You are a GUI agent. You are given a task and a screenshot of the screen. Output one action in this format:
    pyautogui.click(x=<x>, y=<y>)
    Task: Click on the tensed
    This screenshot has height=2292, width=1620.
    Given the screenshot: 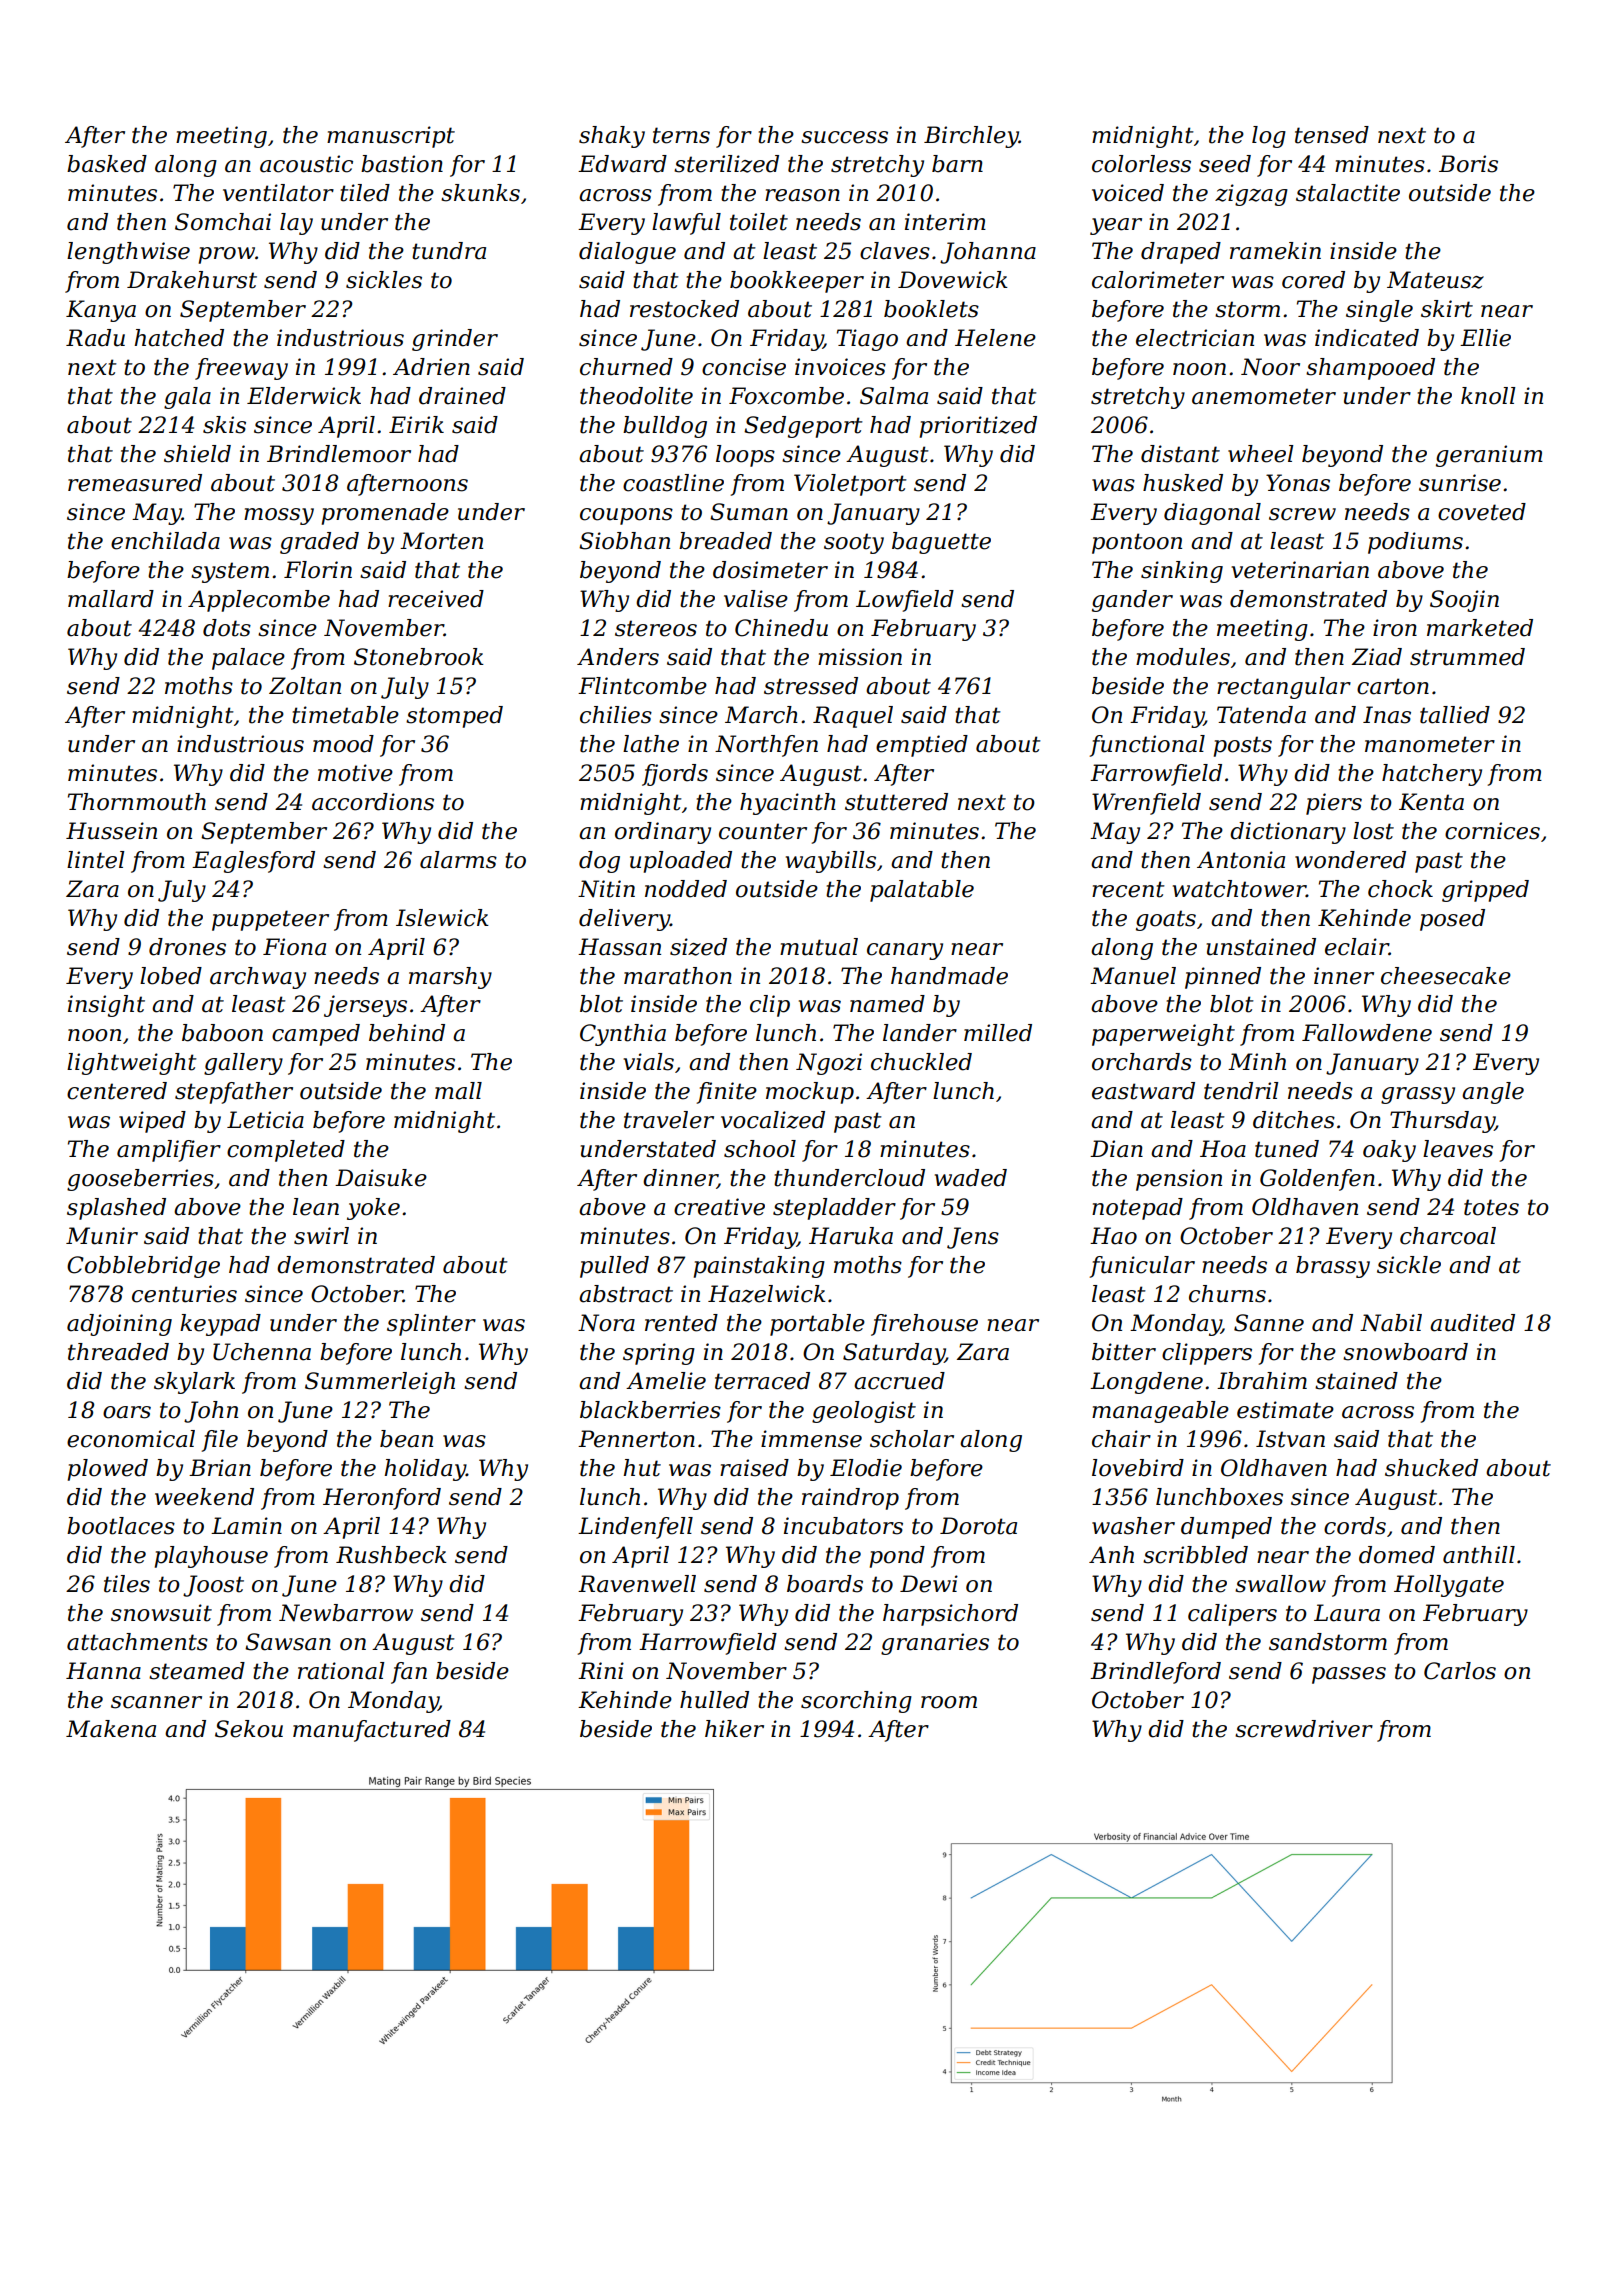 What is the action you would take?
    pyautogui.click(x=1332, y=135)
